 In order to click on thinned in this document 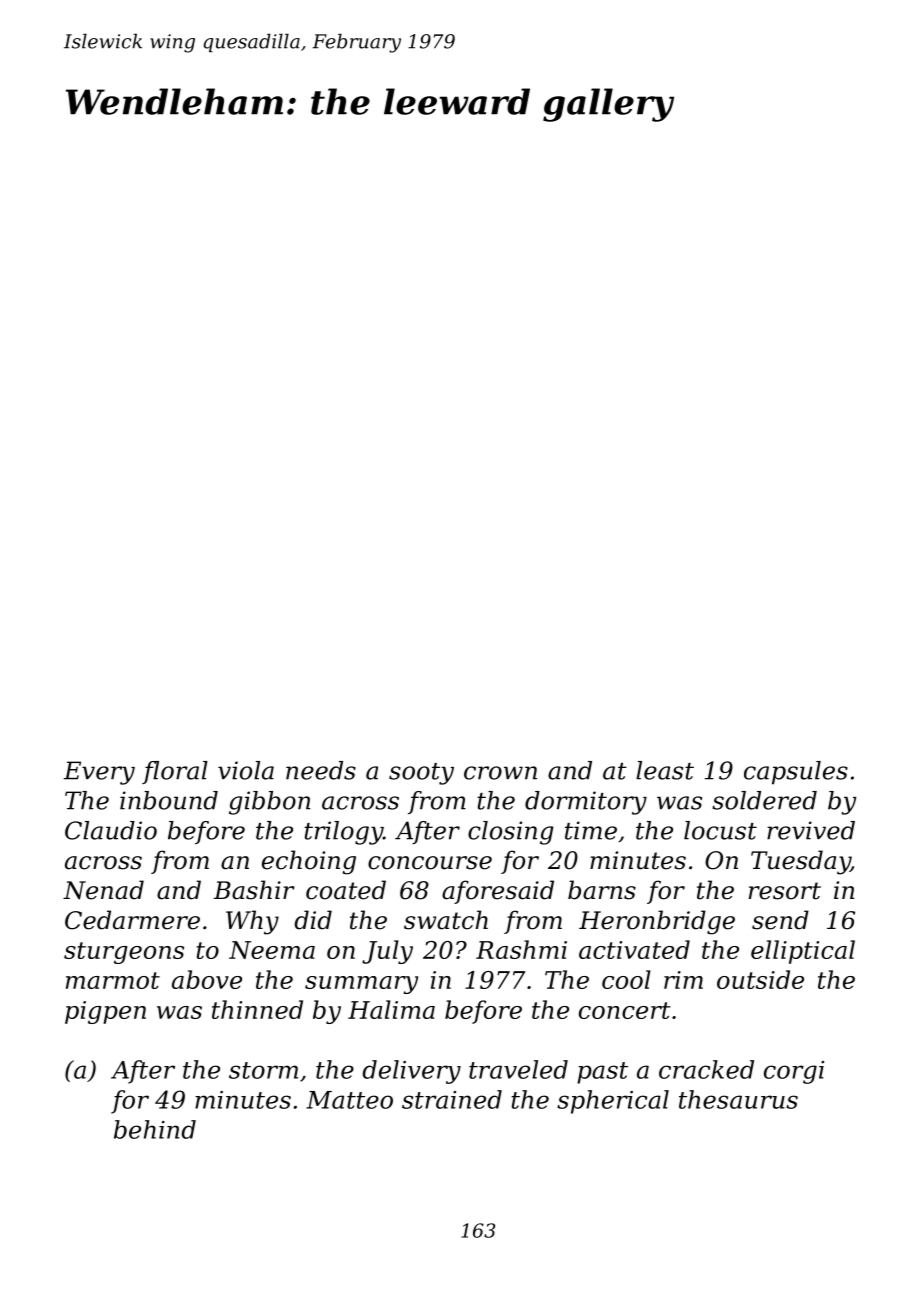, I will do `click(257, 1009)`.
